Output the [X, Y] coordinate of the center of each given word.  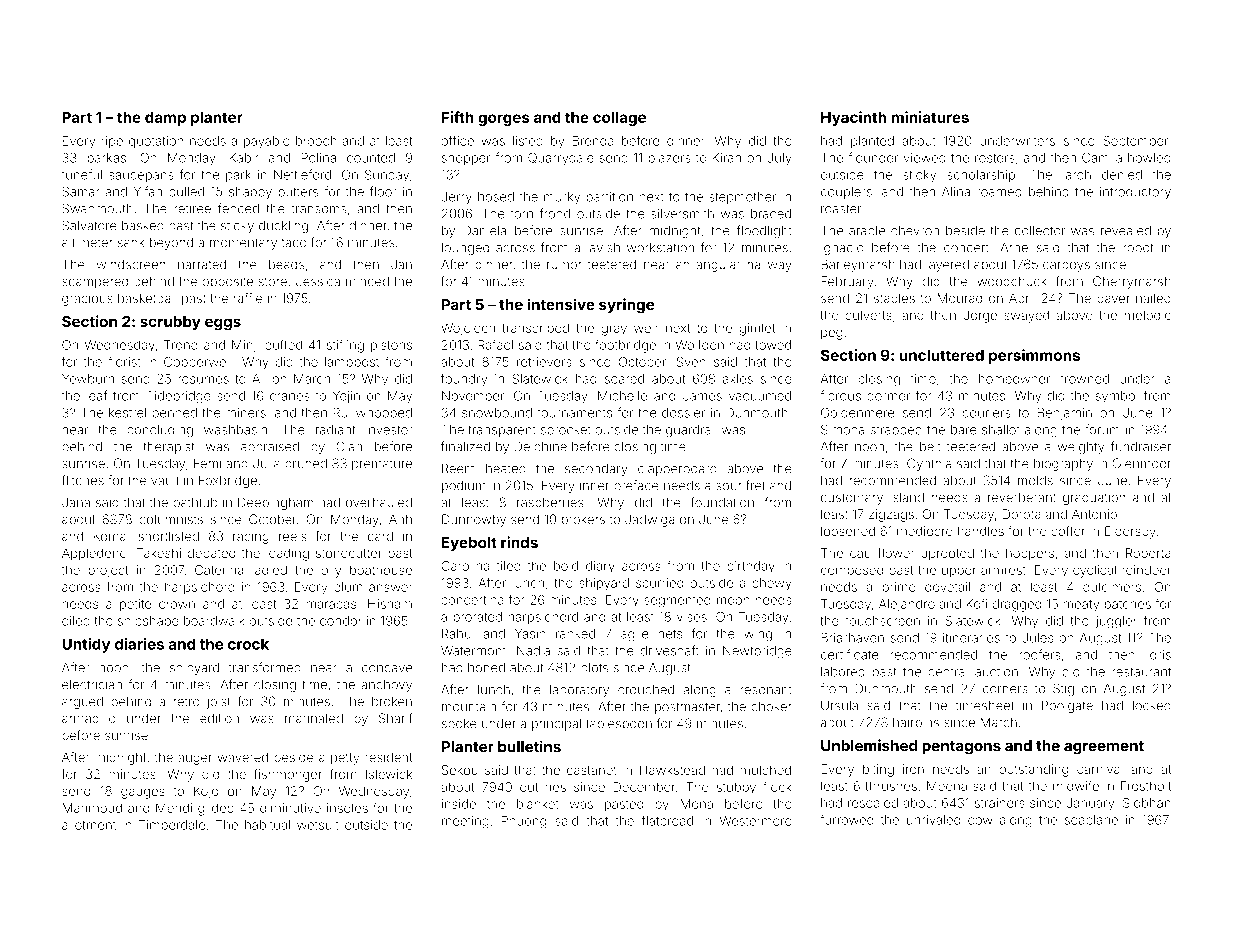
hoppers [1030, 554]
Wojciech [468, 329]
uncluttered [941, 355]
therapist [169, 448]
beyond [171, 243]
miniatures [930, 117]
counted [371, 158]
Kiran [727, 158]
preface [636, 486]
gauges [143, 793]
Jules [1037, 638]
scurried [660, 583]
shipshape [148, 622]
